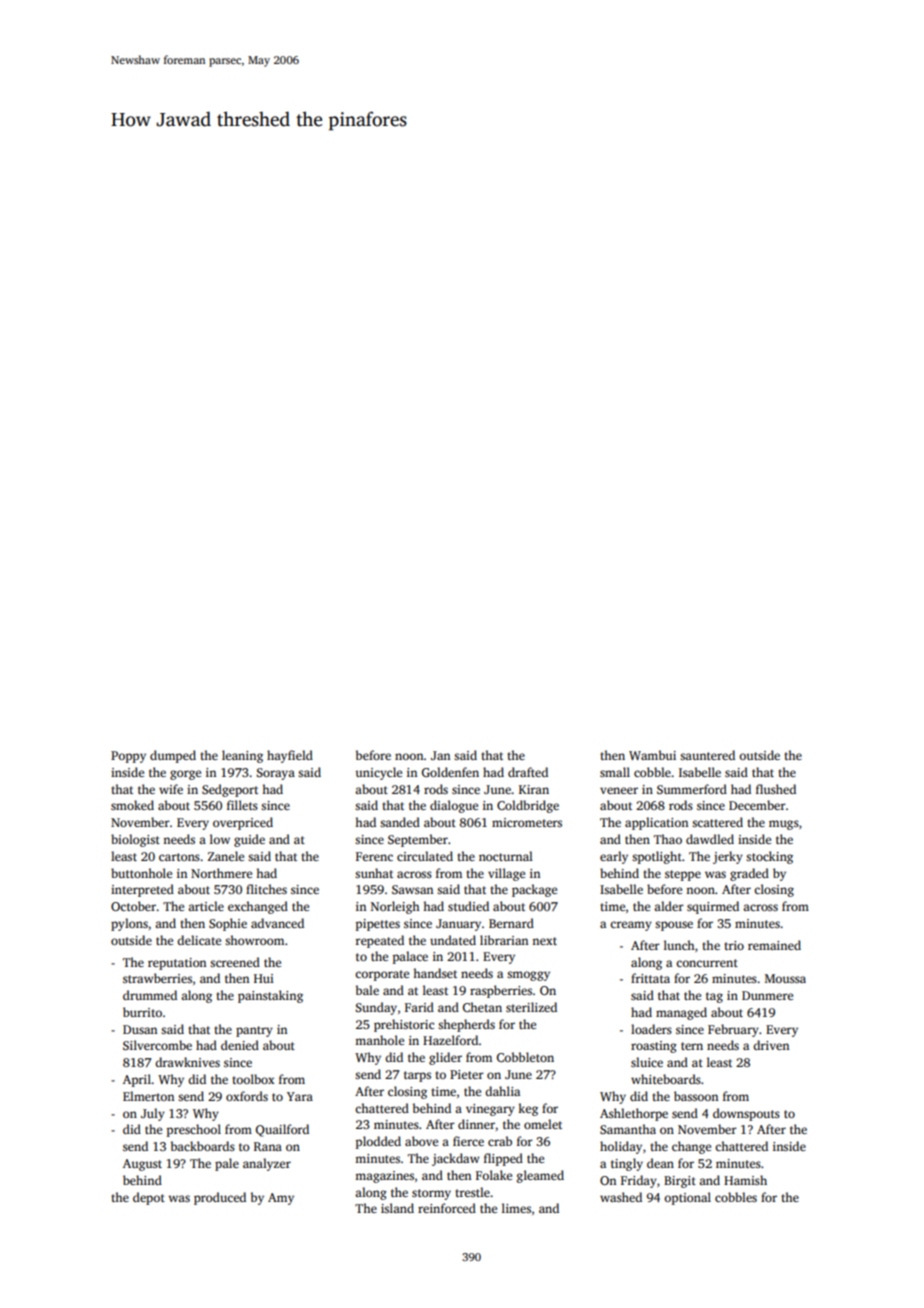  Describe the element at coordinates (502, 1091) in the screenshot. I see `dahlia` at that location.
